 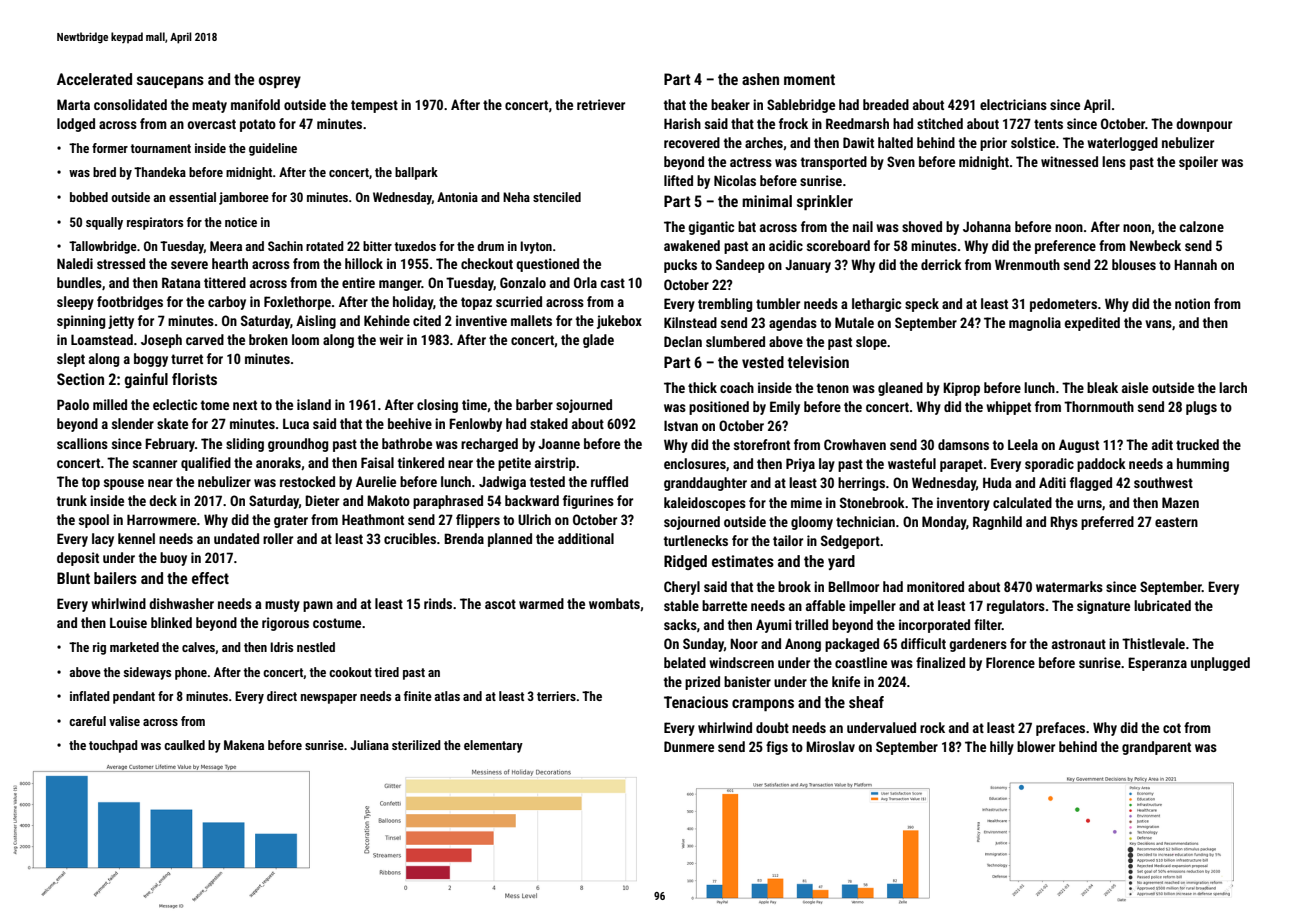 I want to click on ashen, so click(x=760, y=79).
